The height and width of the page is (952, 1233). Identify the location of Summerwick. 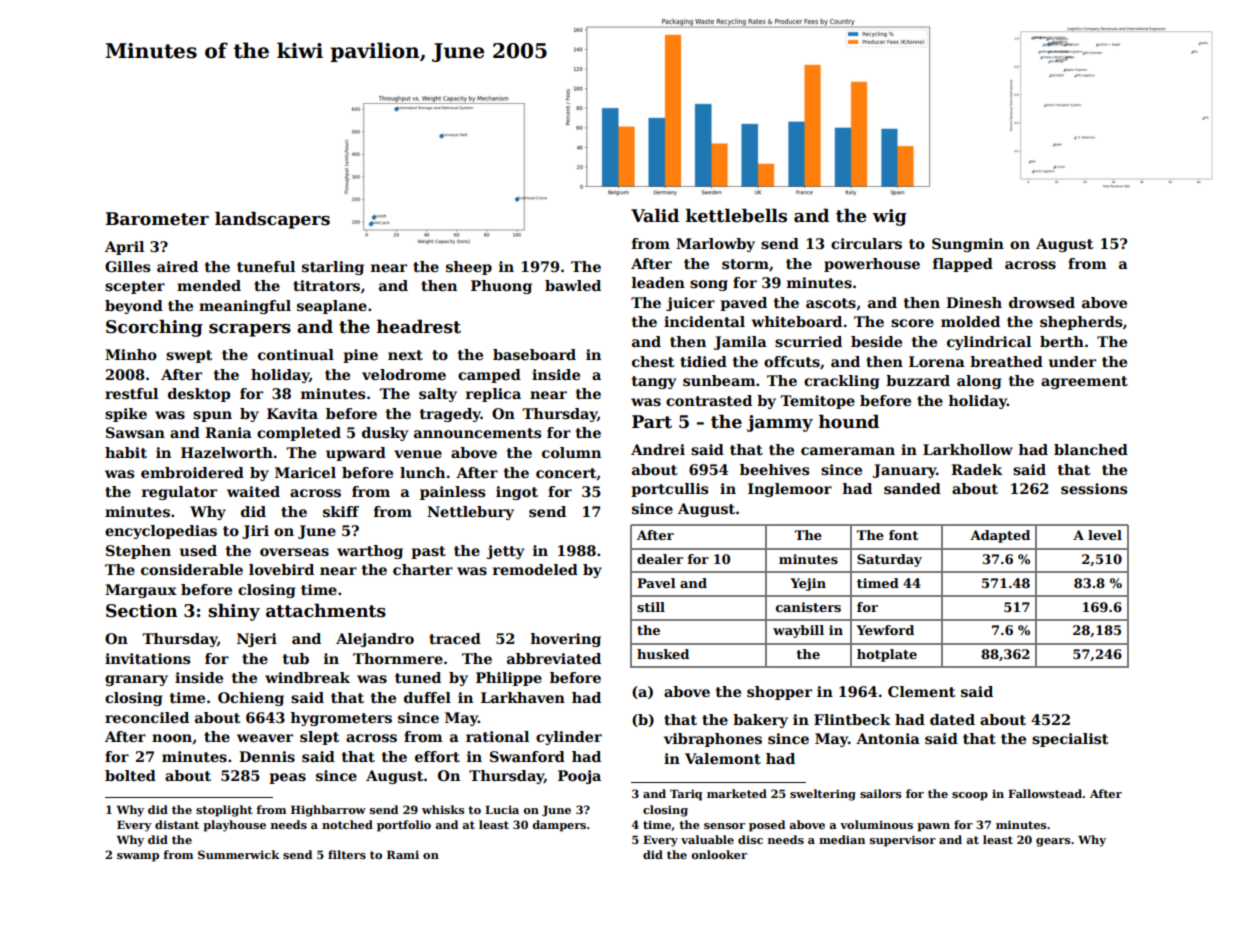
(239, 854).
